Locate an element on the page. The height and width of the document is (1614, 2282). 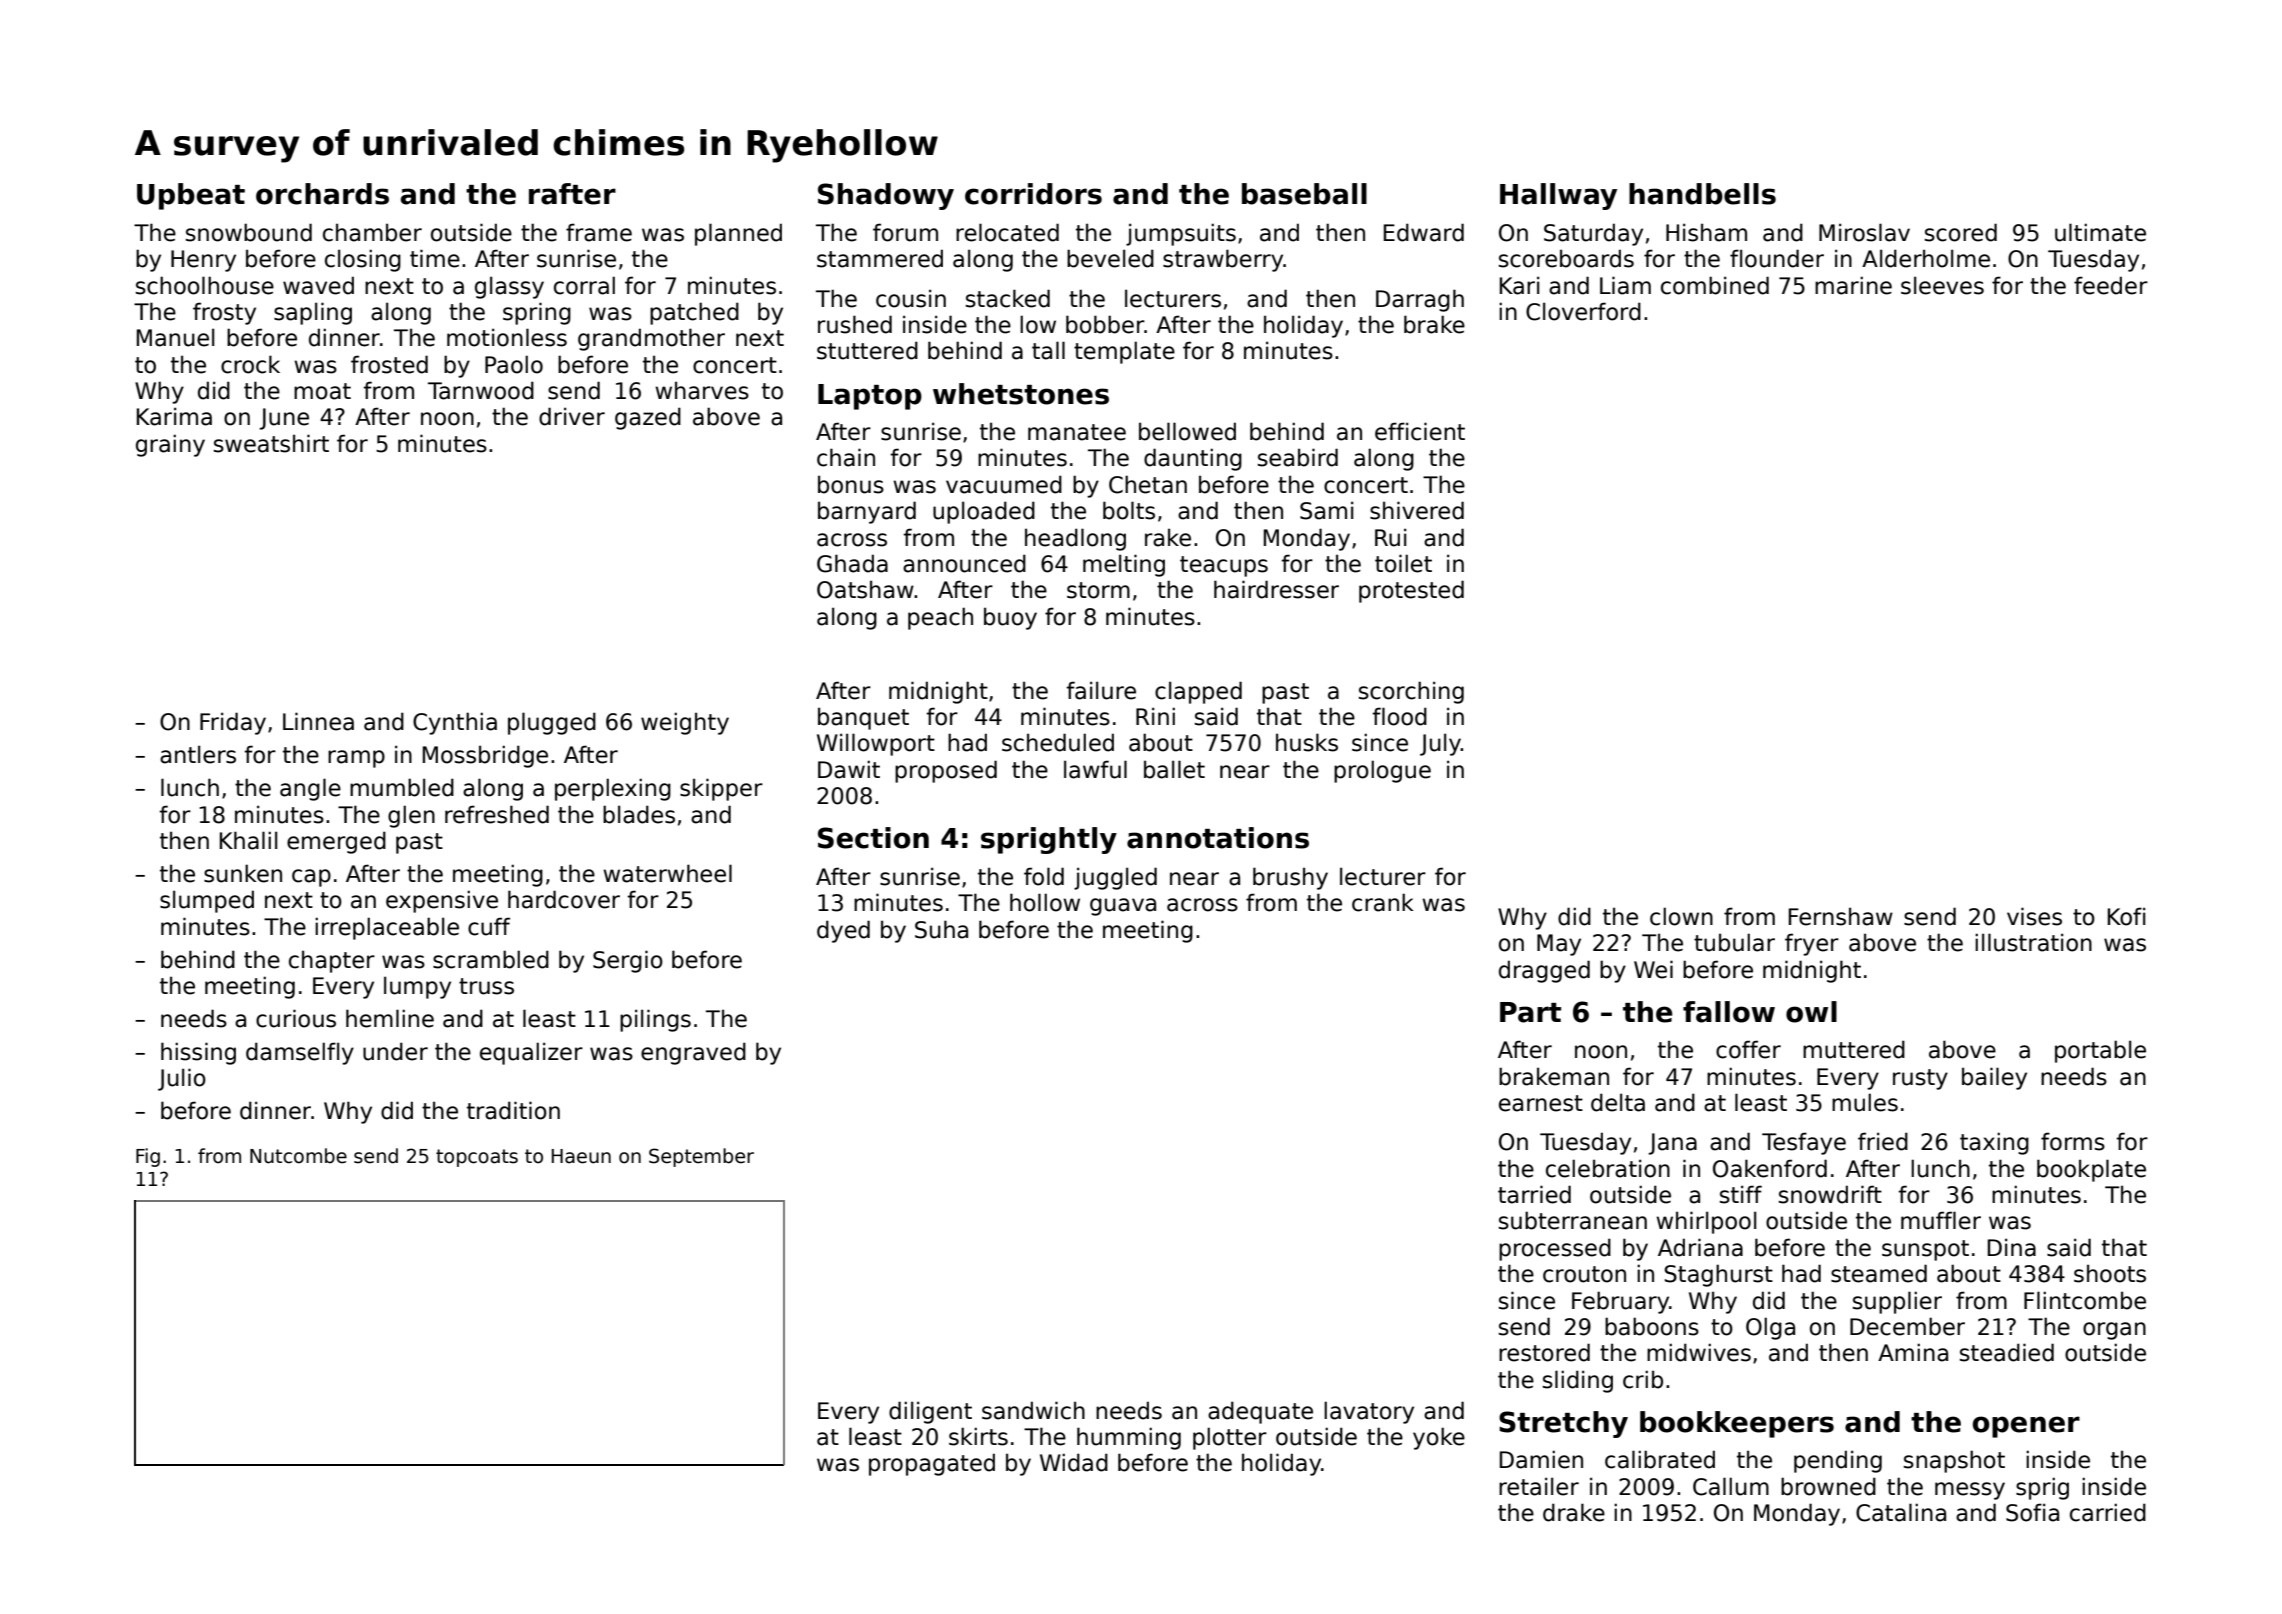
Friday is located at coordinates (233, 723).
